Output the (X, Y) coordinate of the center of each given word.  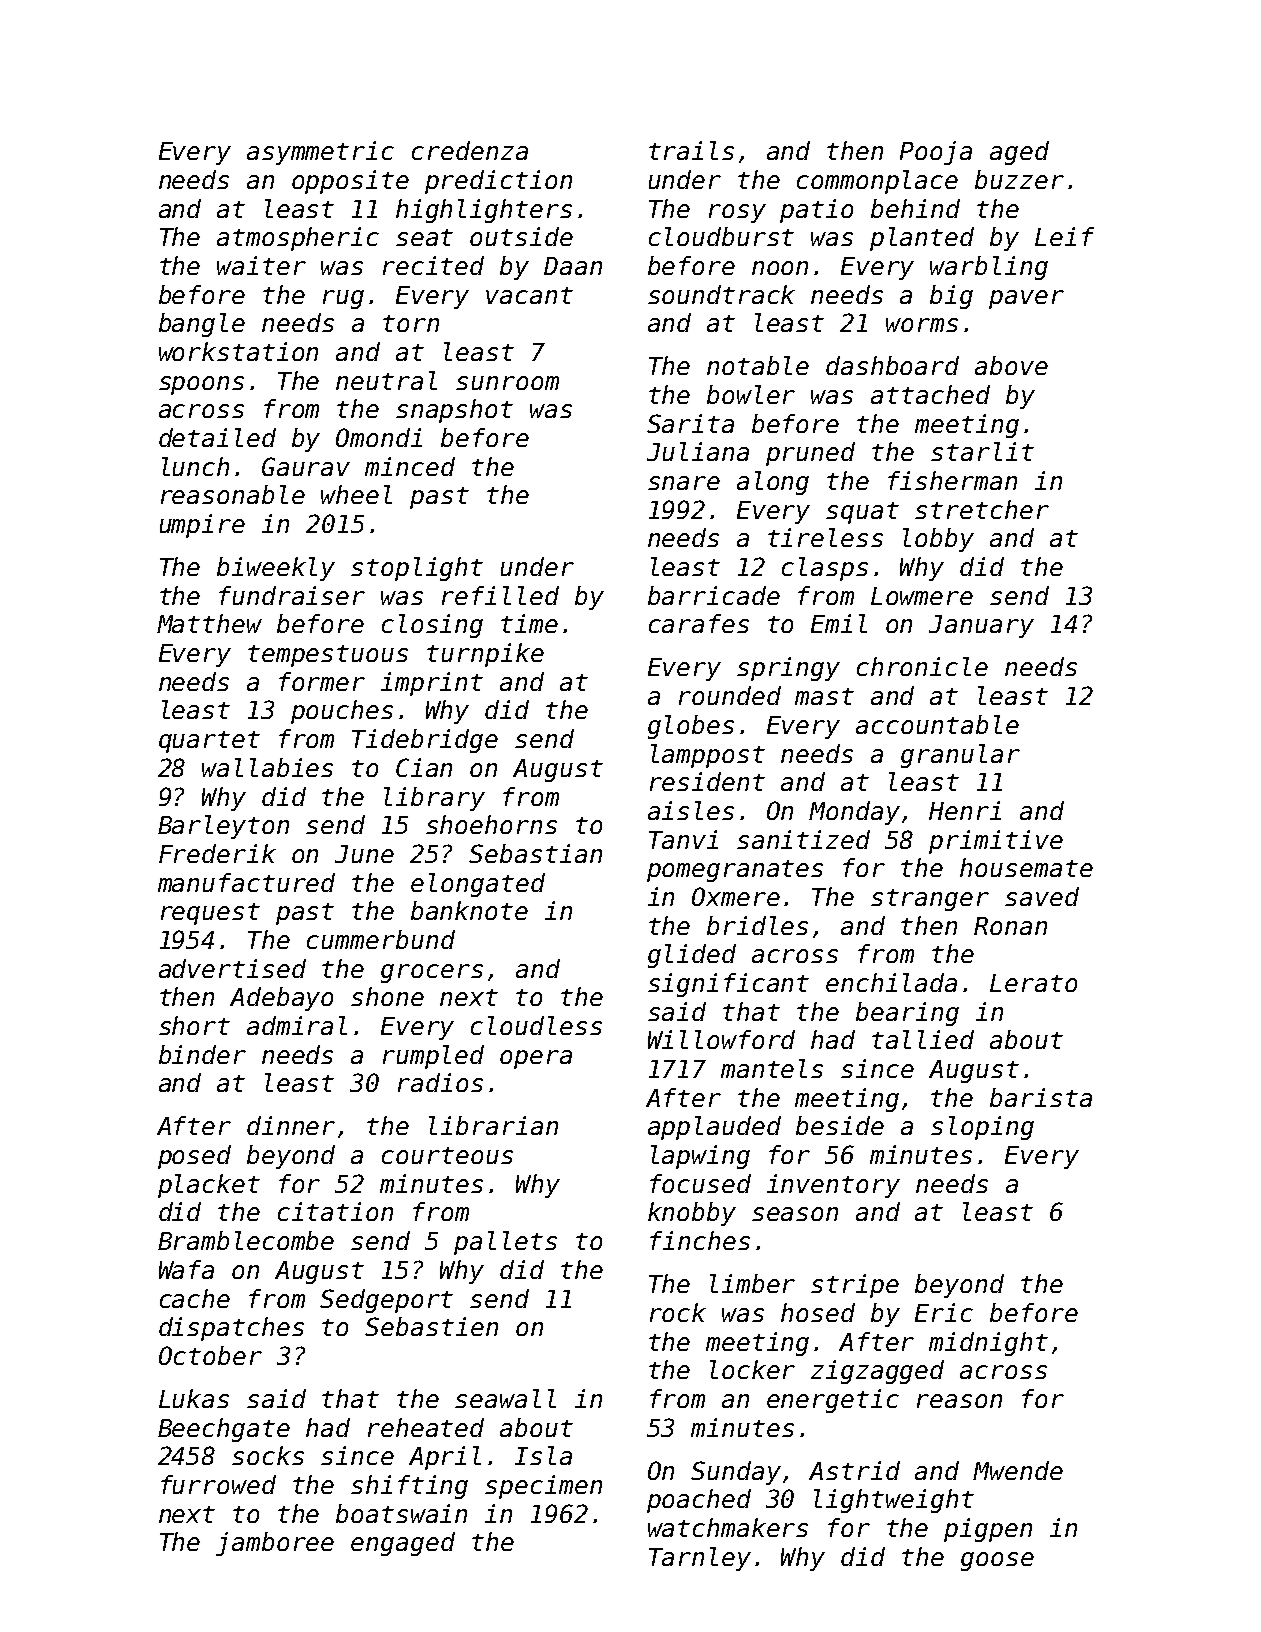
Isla (543, 1455)
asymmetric (320, 153)
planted (922, 239)
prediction (498, 182)
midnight (988, 1344)
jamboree (275, 1544)
